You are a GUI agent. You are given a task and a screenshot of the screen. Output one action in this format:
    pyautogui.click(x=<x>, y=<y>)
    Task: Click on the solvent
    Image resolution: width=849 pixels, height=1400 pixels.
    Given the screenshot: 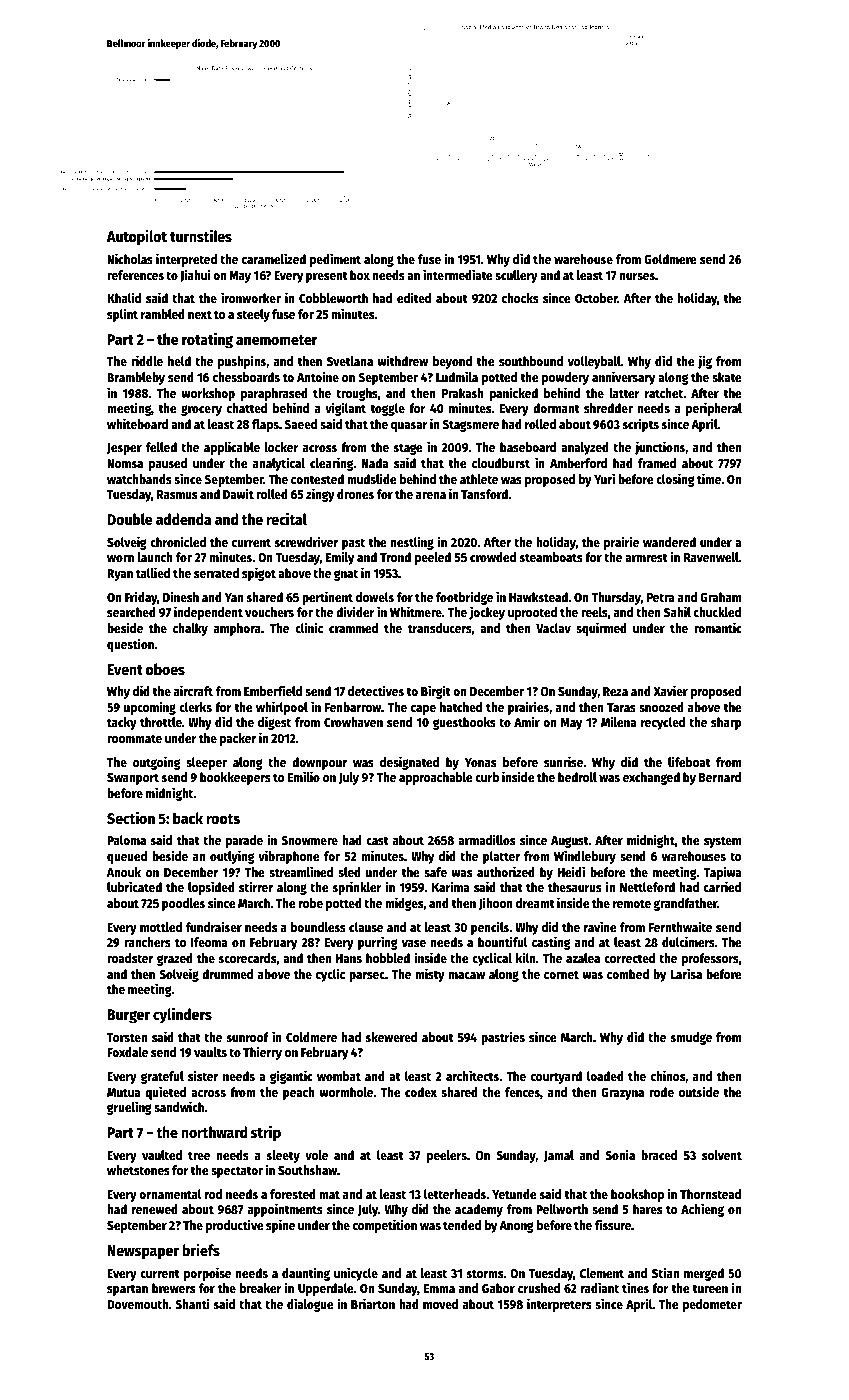 What is the action you would take?
    pyautogui.click(x=722, y=1155)
